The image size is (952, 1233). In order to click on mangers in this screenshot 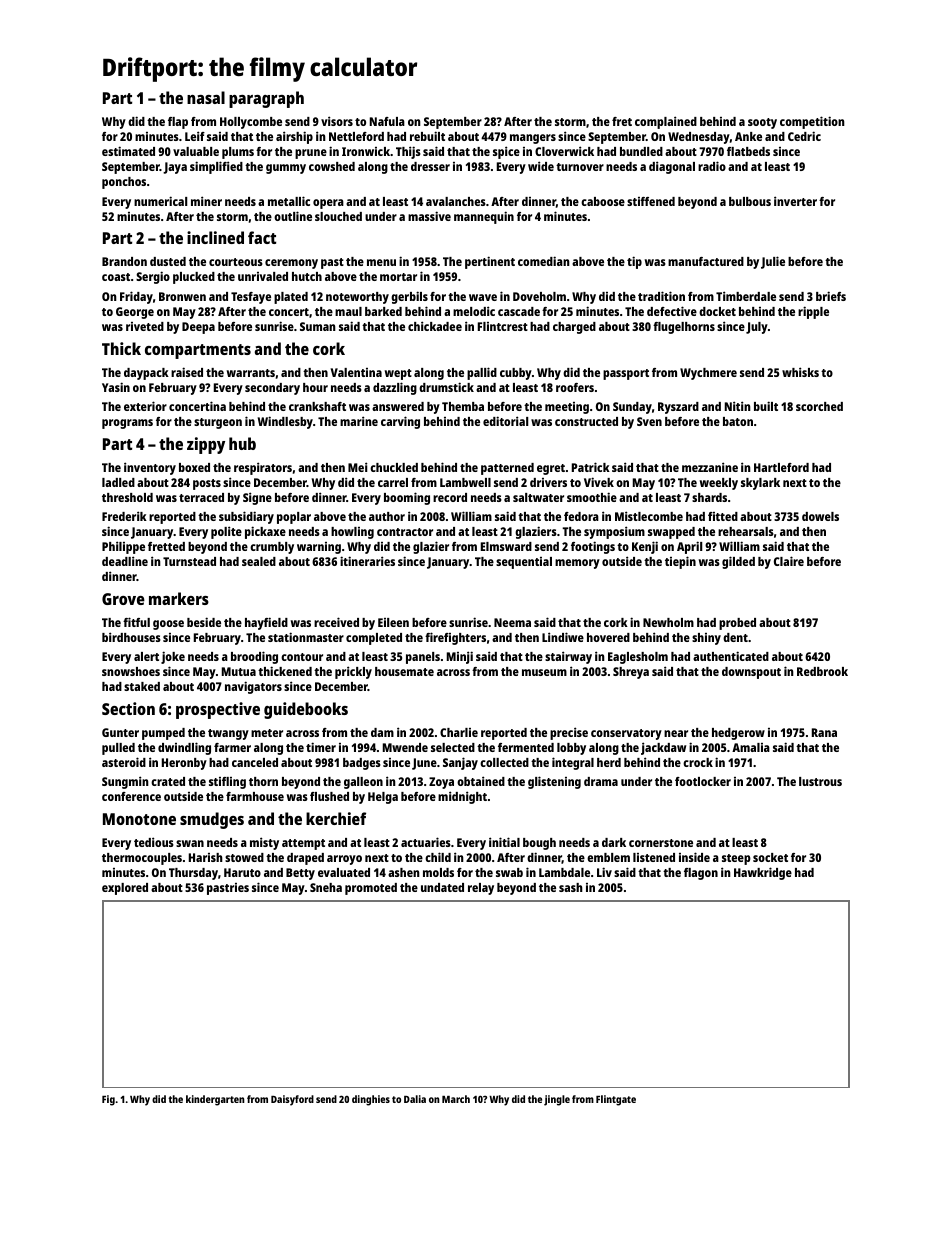, I will do `click(533, 139)`.
